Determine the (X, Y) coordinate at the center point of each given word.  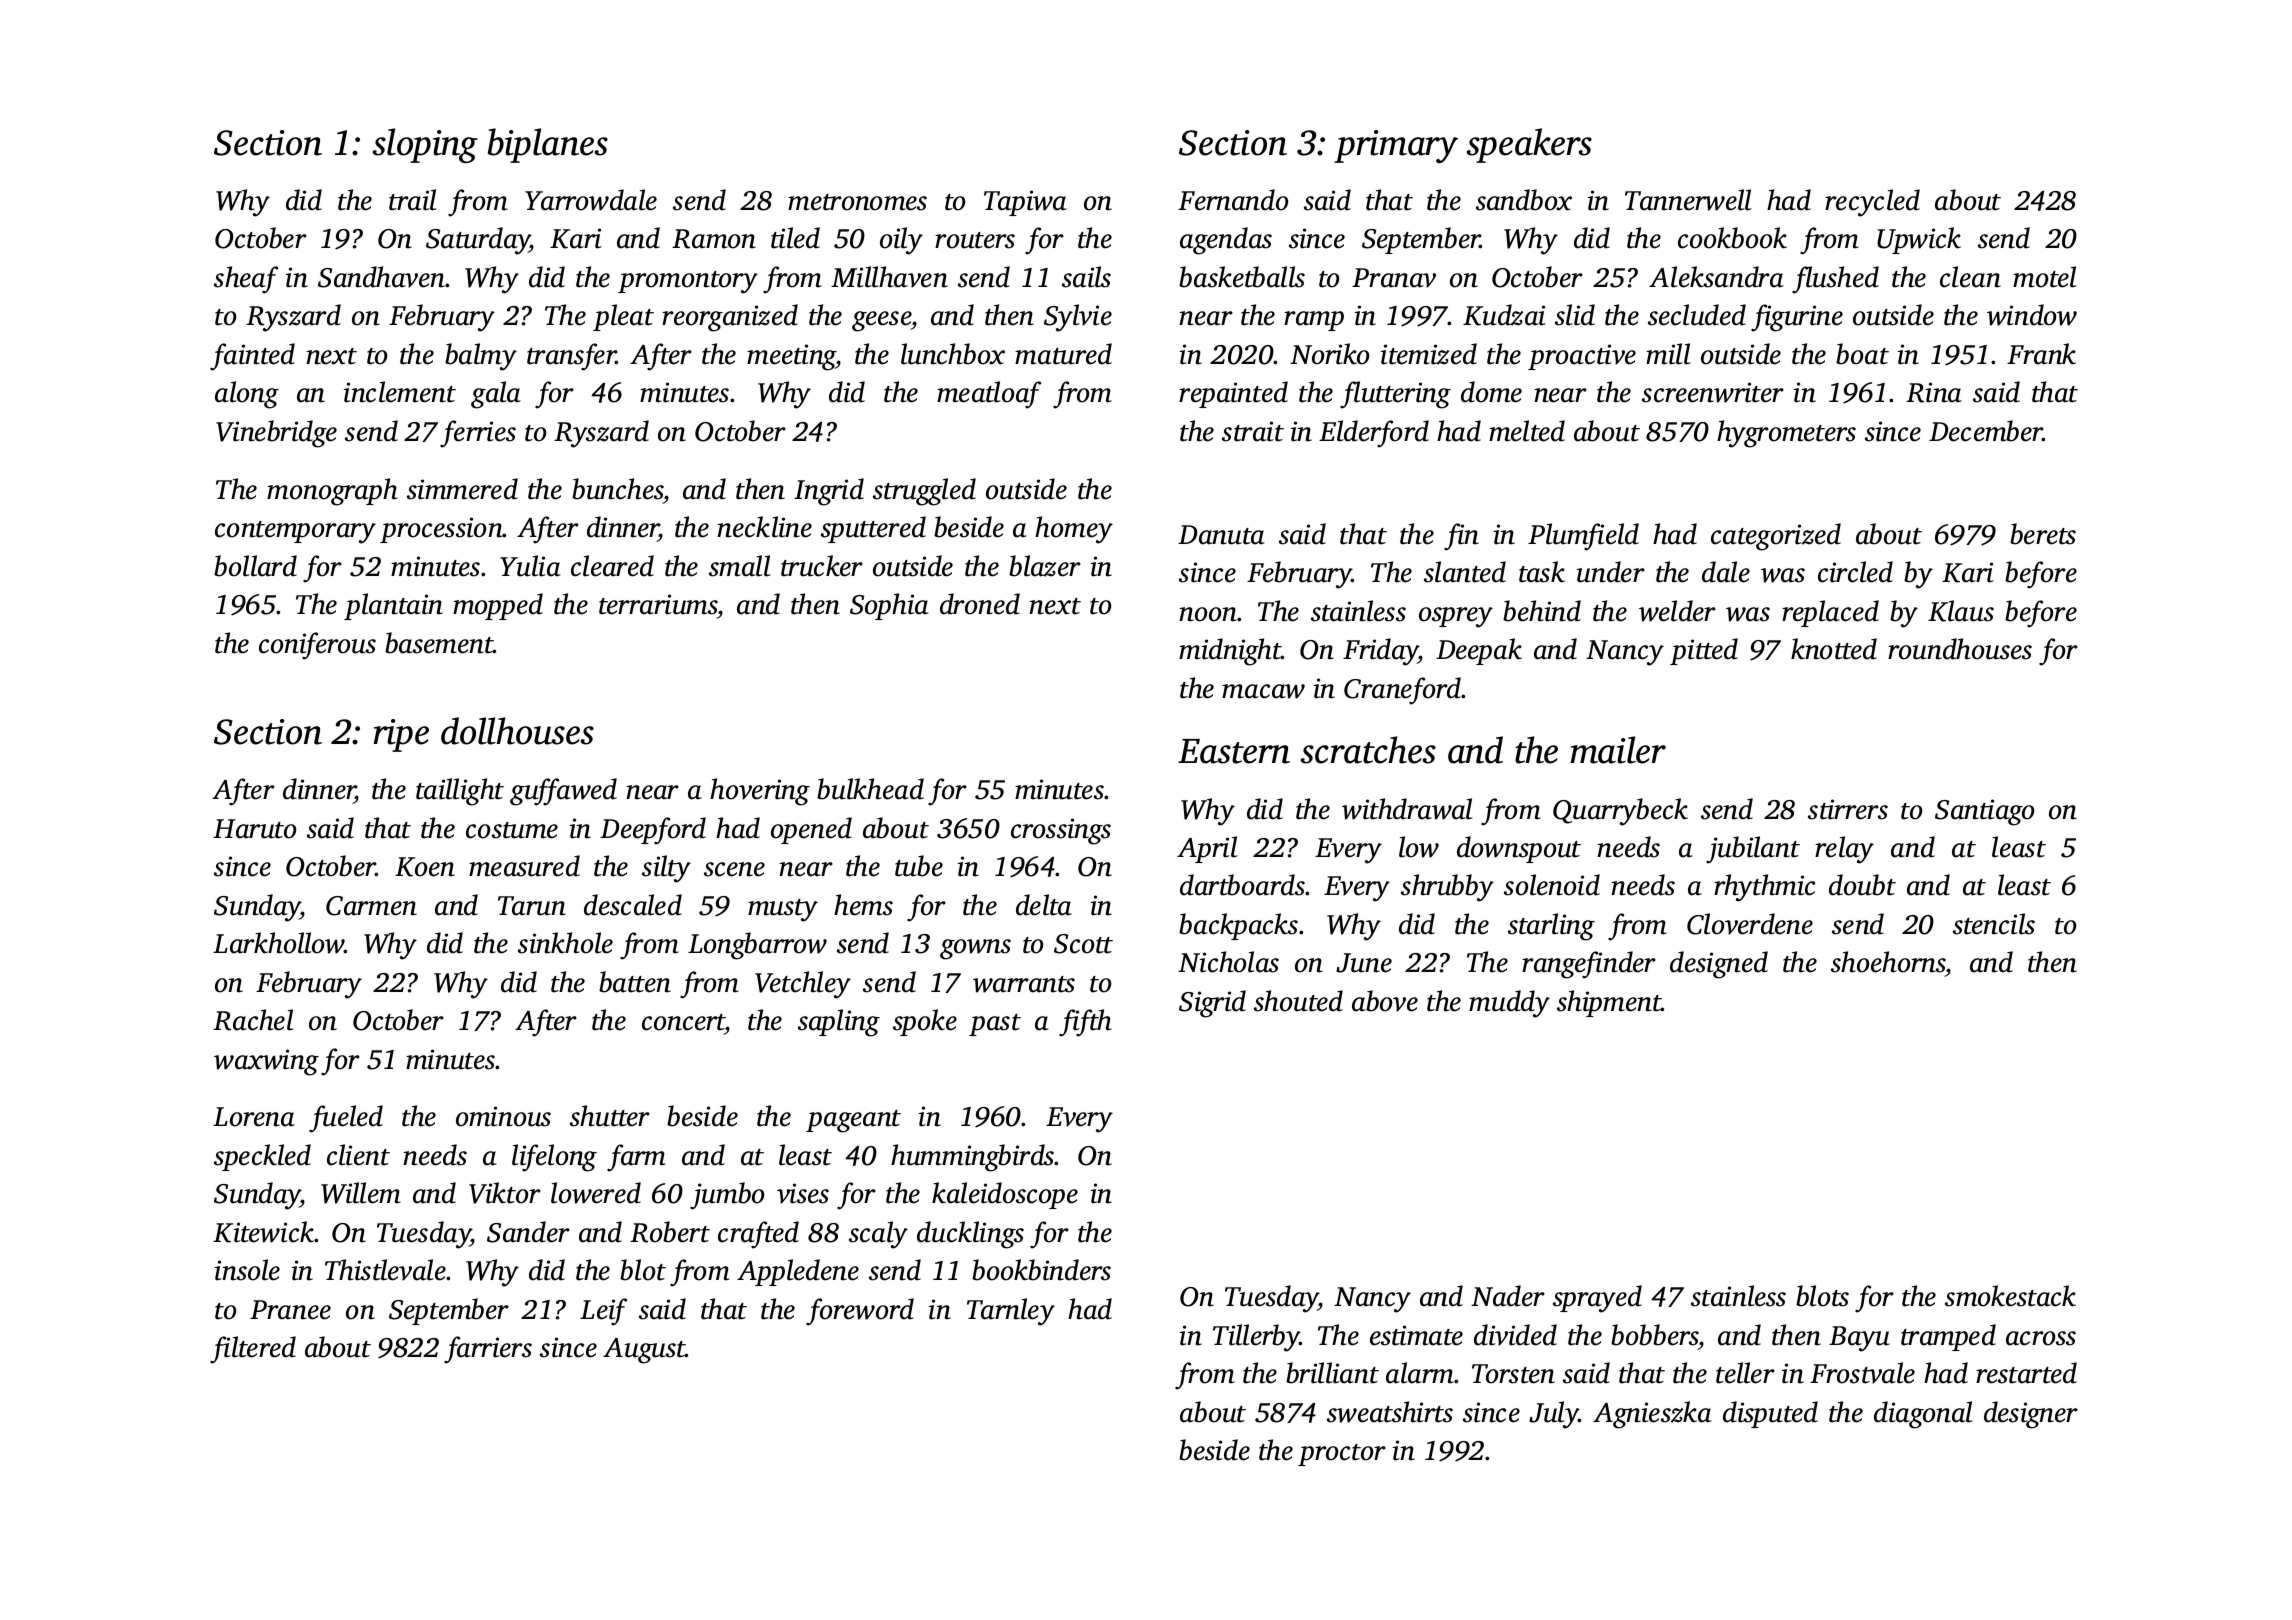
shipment (1609, 1003)
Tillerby (1256, 1338)
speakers (1529, 145)
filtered (253, 1350)
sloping (425, 145)
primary (1396, 146)
